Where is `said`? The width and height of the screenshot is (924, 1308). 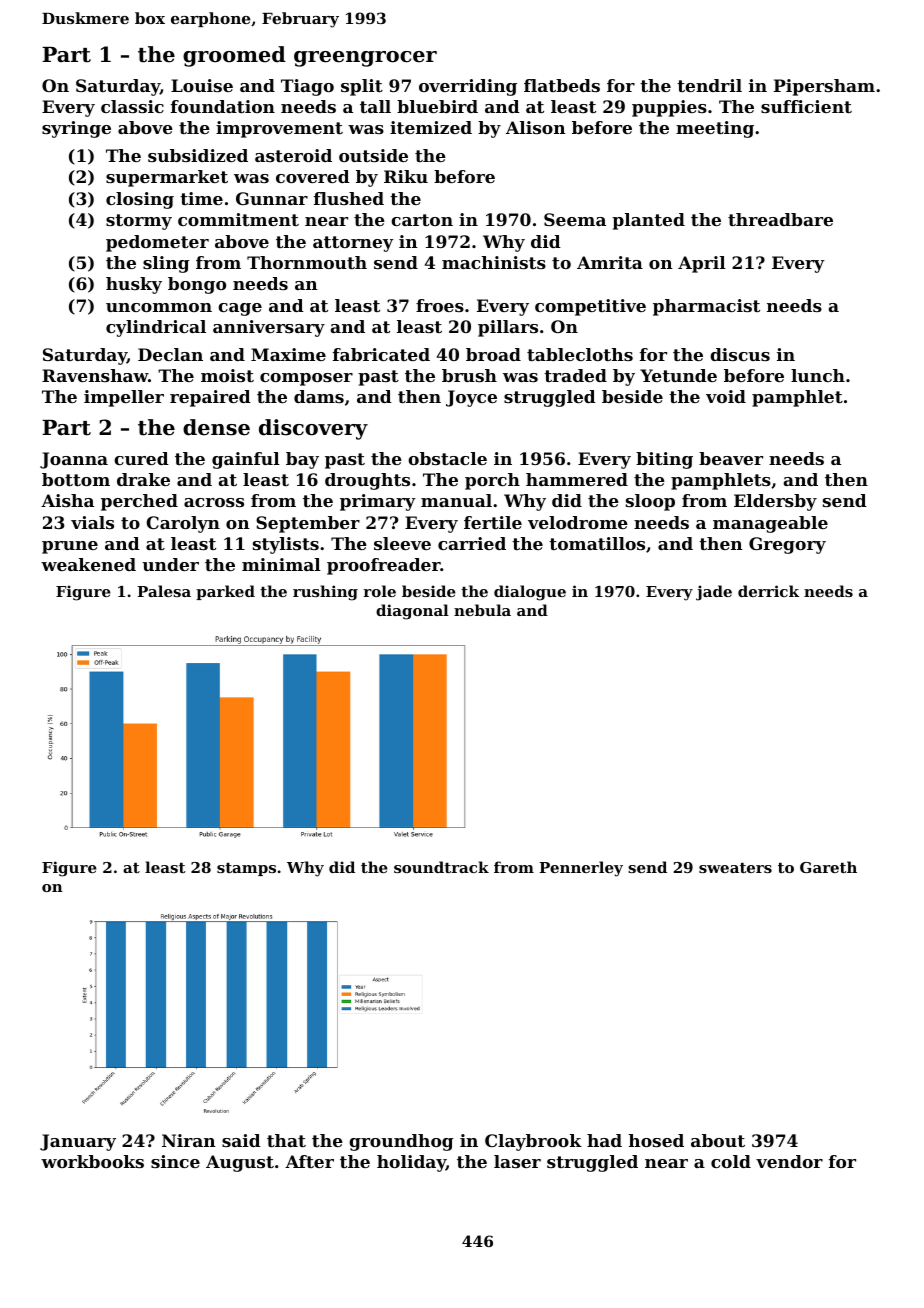 said is located at coordinates (241, 1140).
